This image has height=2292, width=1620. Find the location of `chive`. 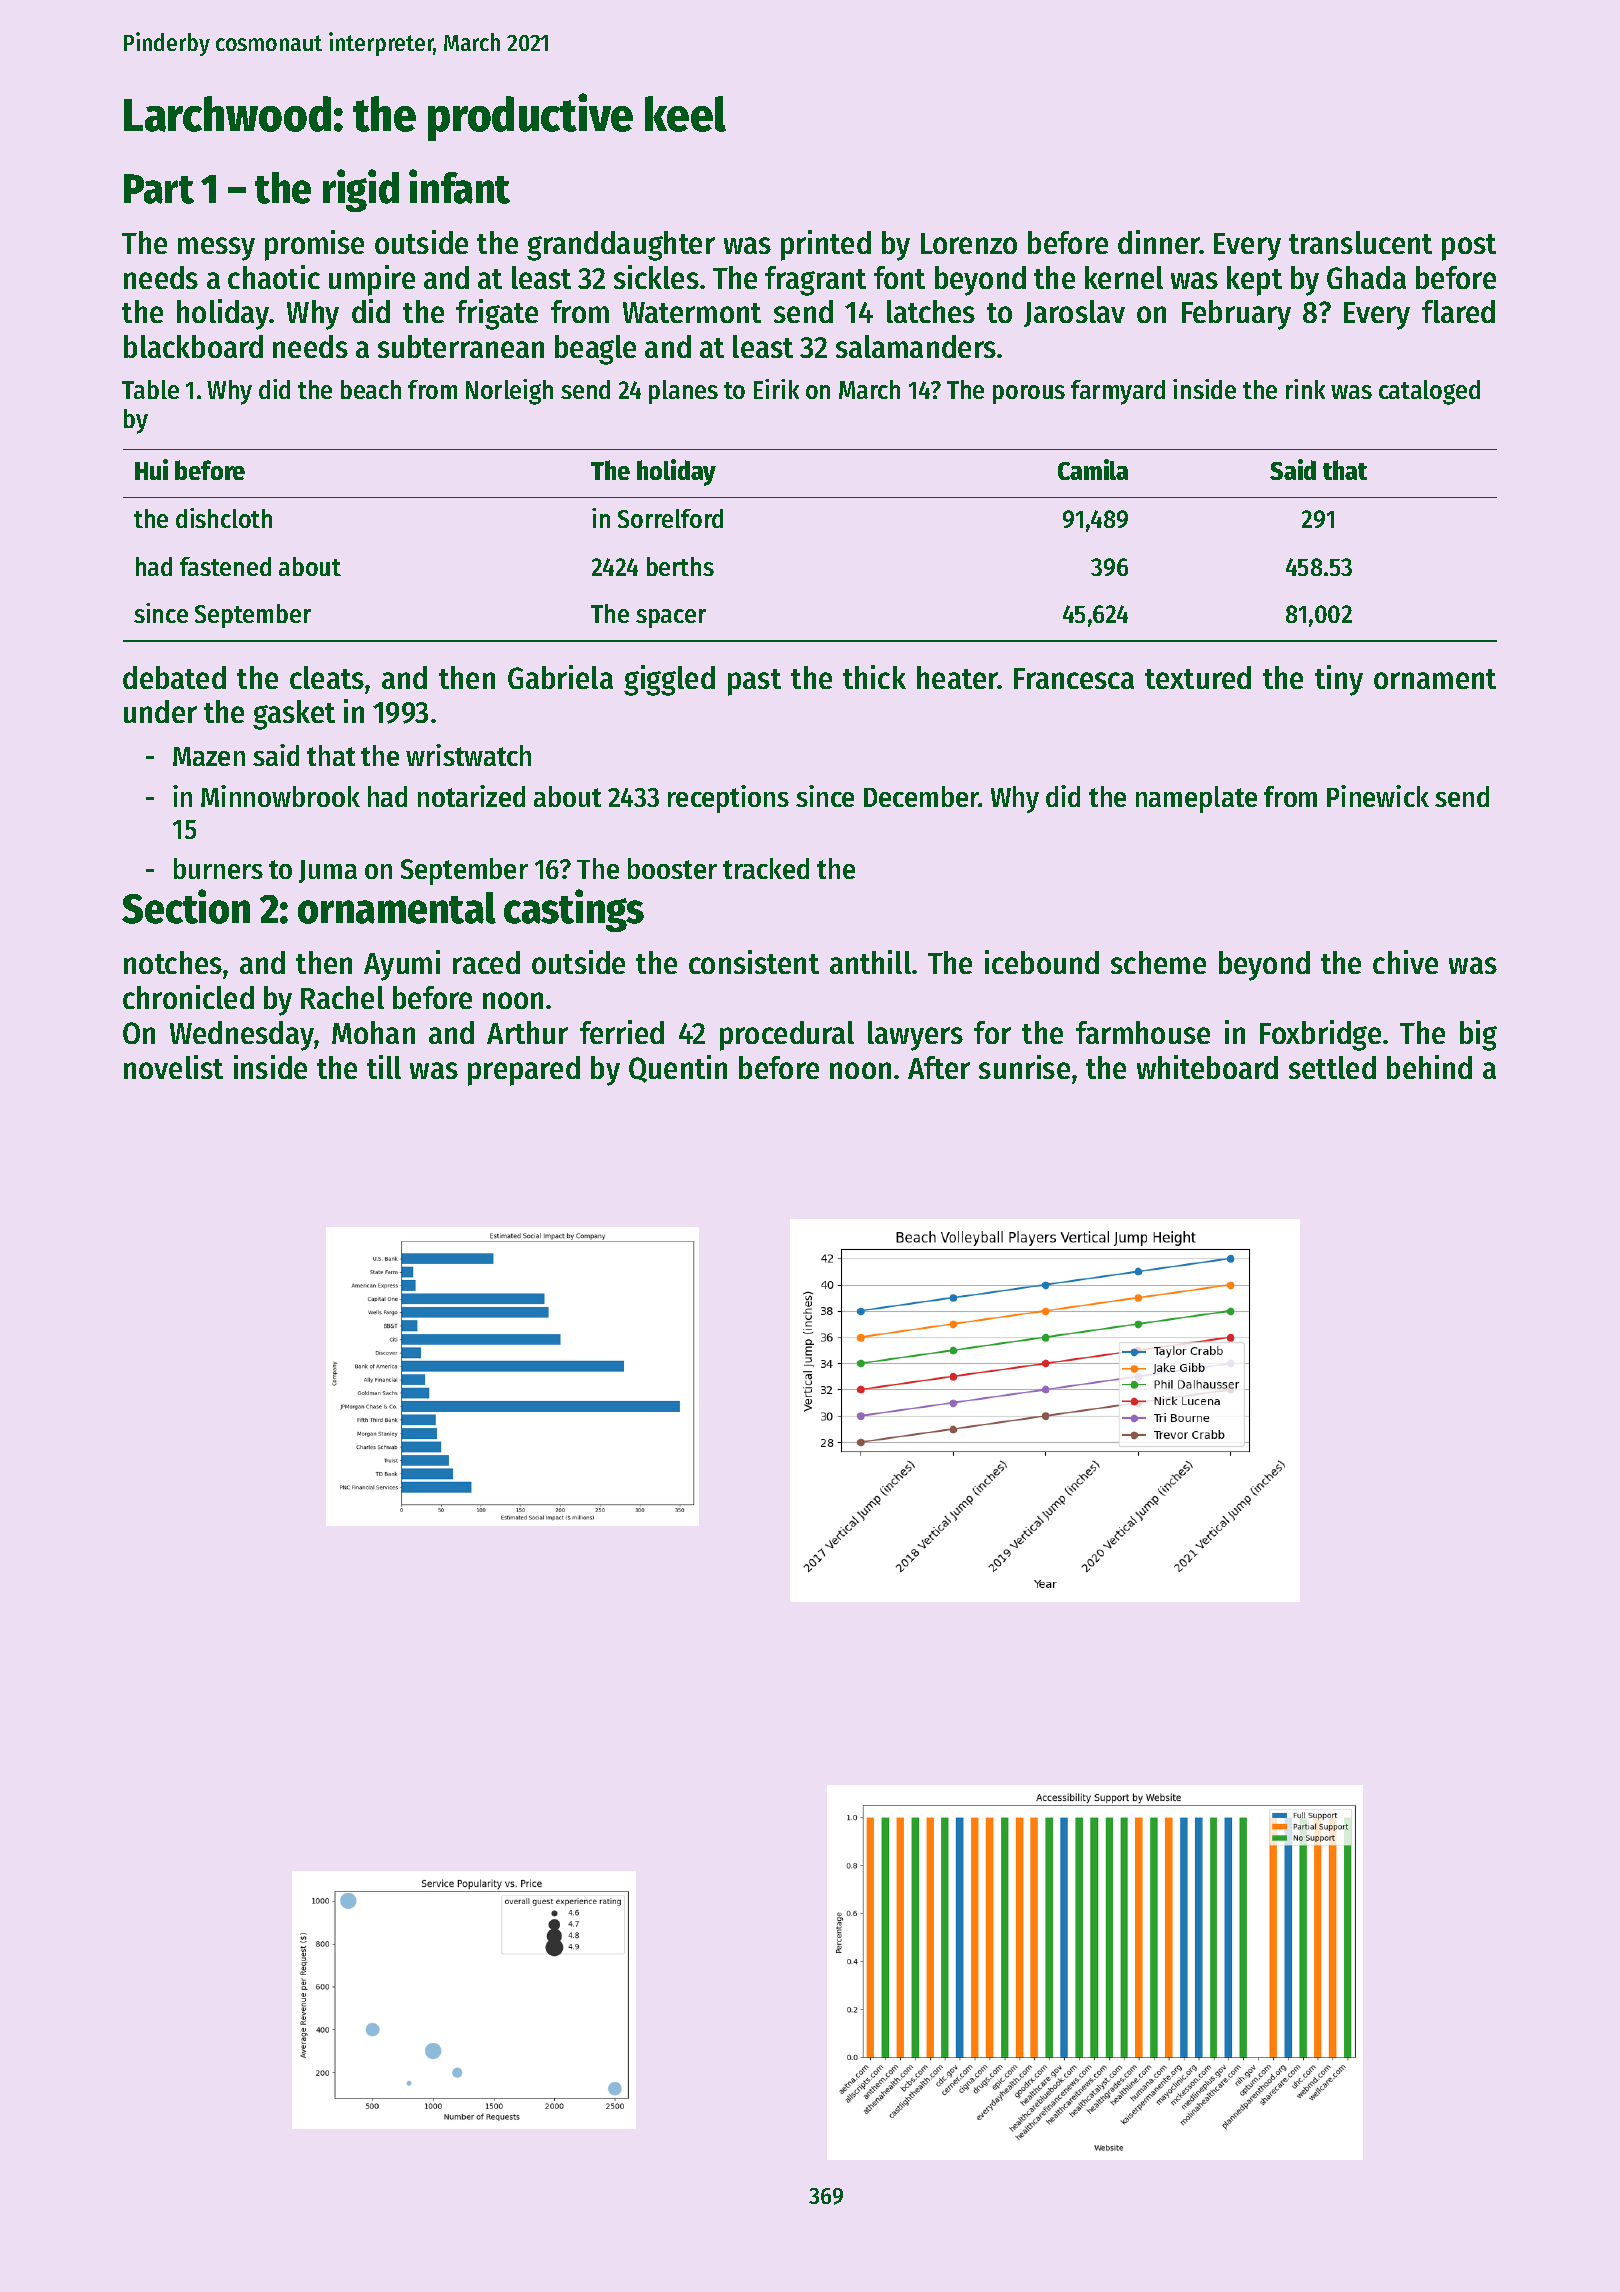

chive is located at coordinates (1405, 962).
